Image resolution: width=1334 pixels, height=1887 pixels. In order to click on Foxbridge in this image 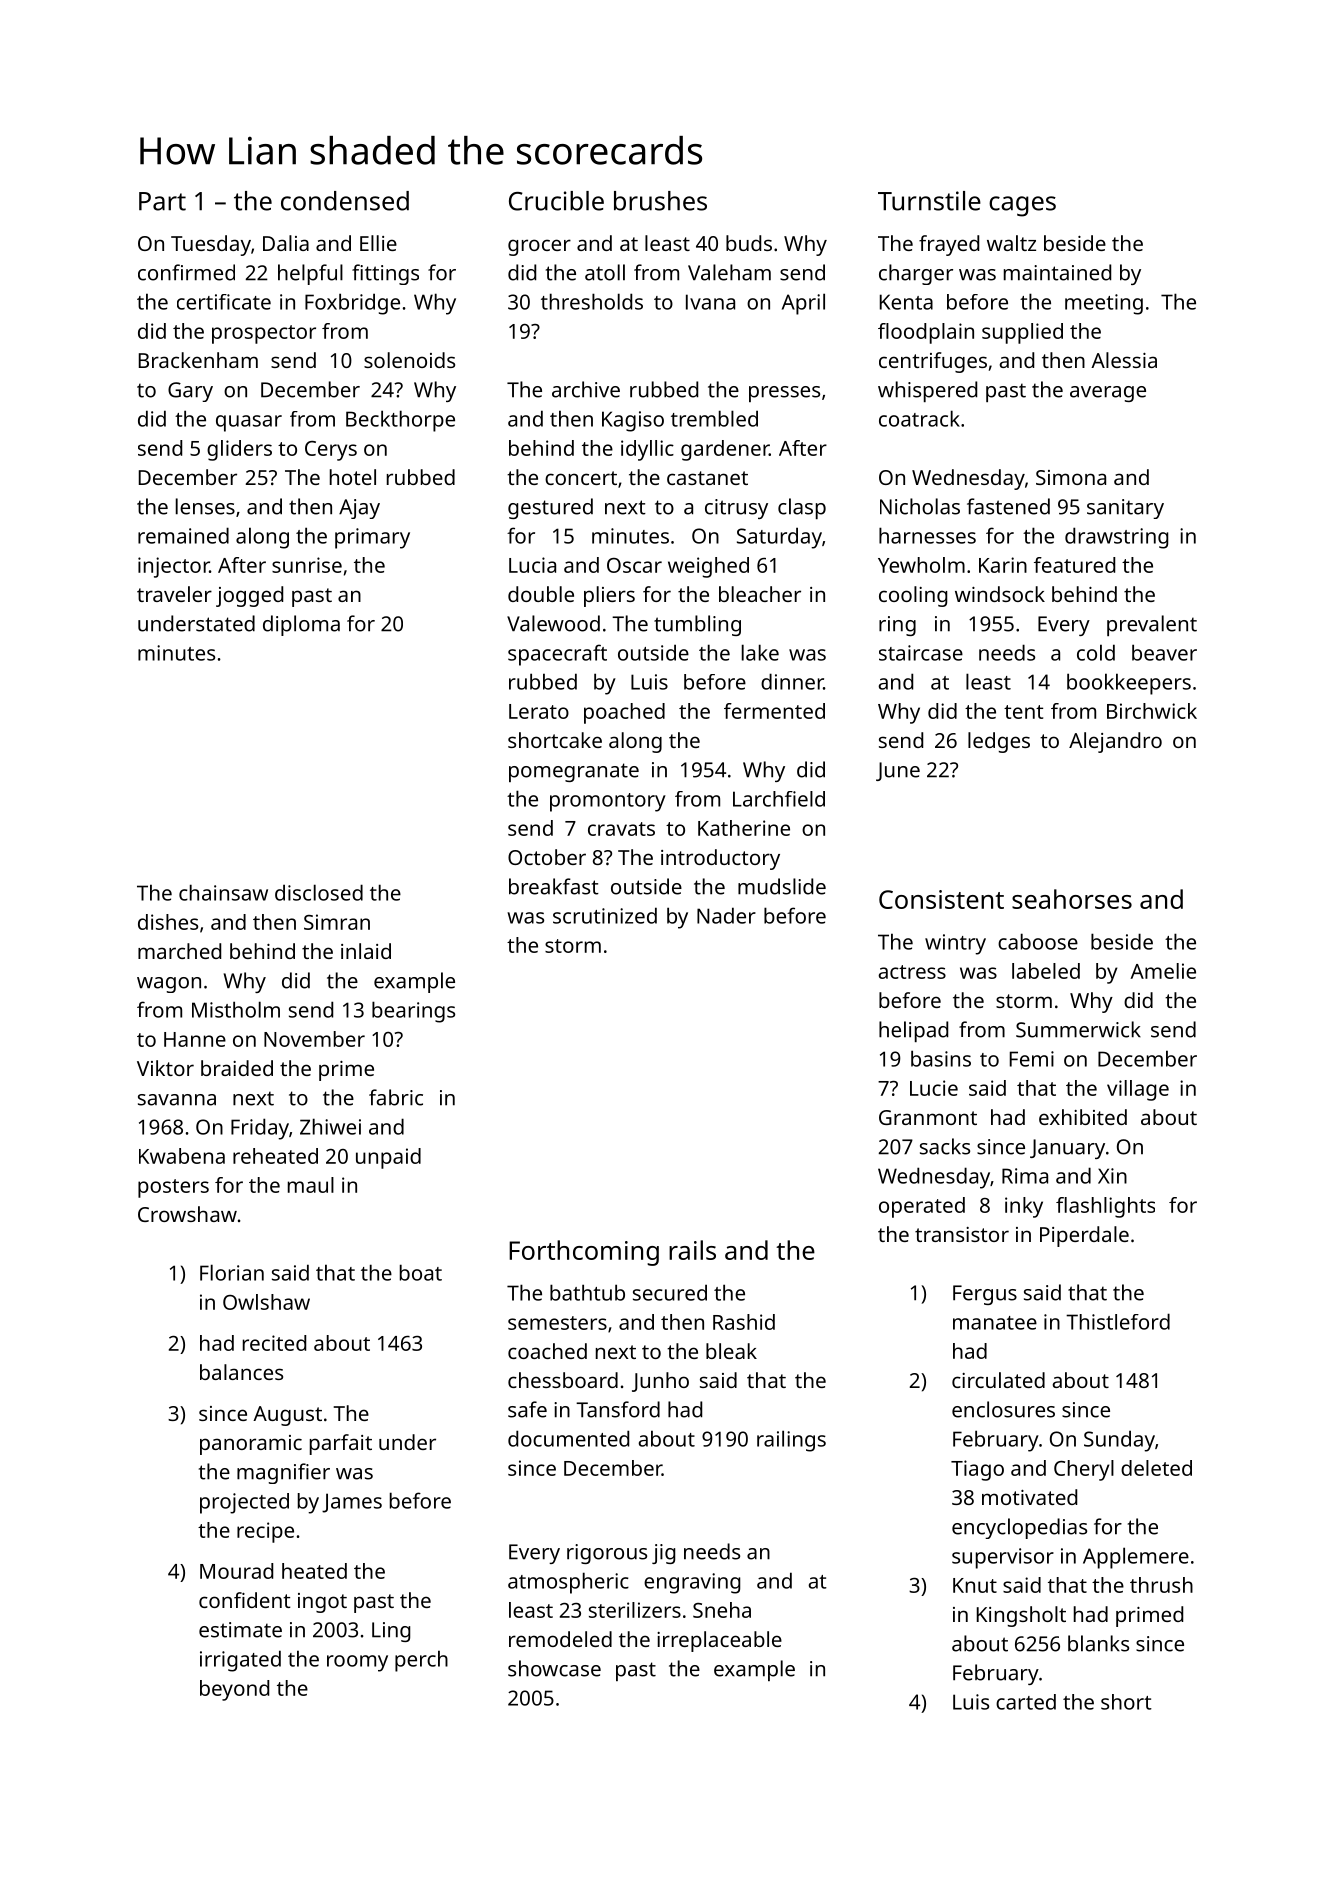, I will do `click(352, 304)`.
